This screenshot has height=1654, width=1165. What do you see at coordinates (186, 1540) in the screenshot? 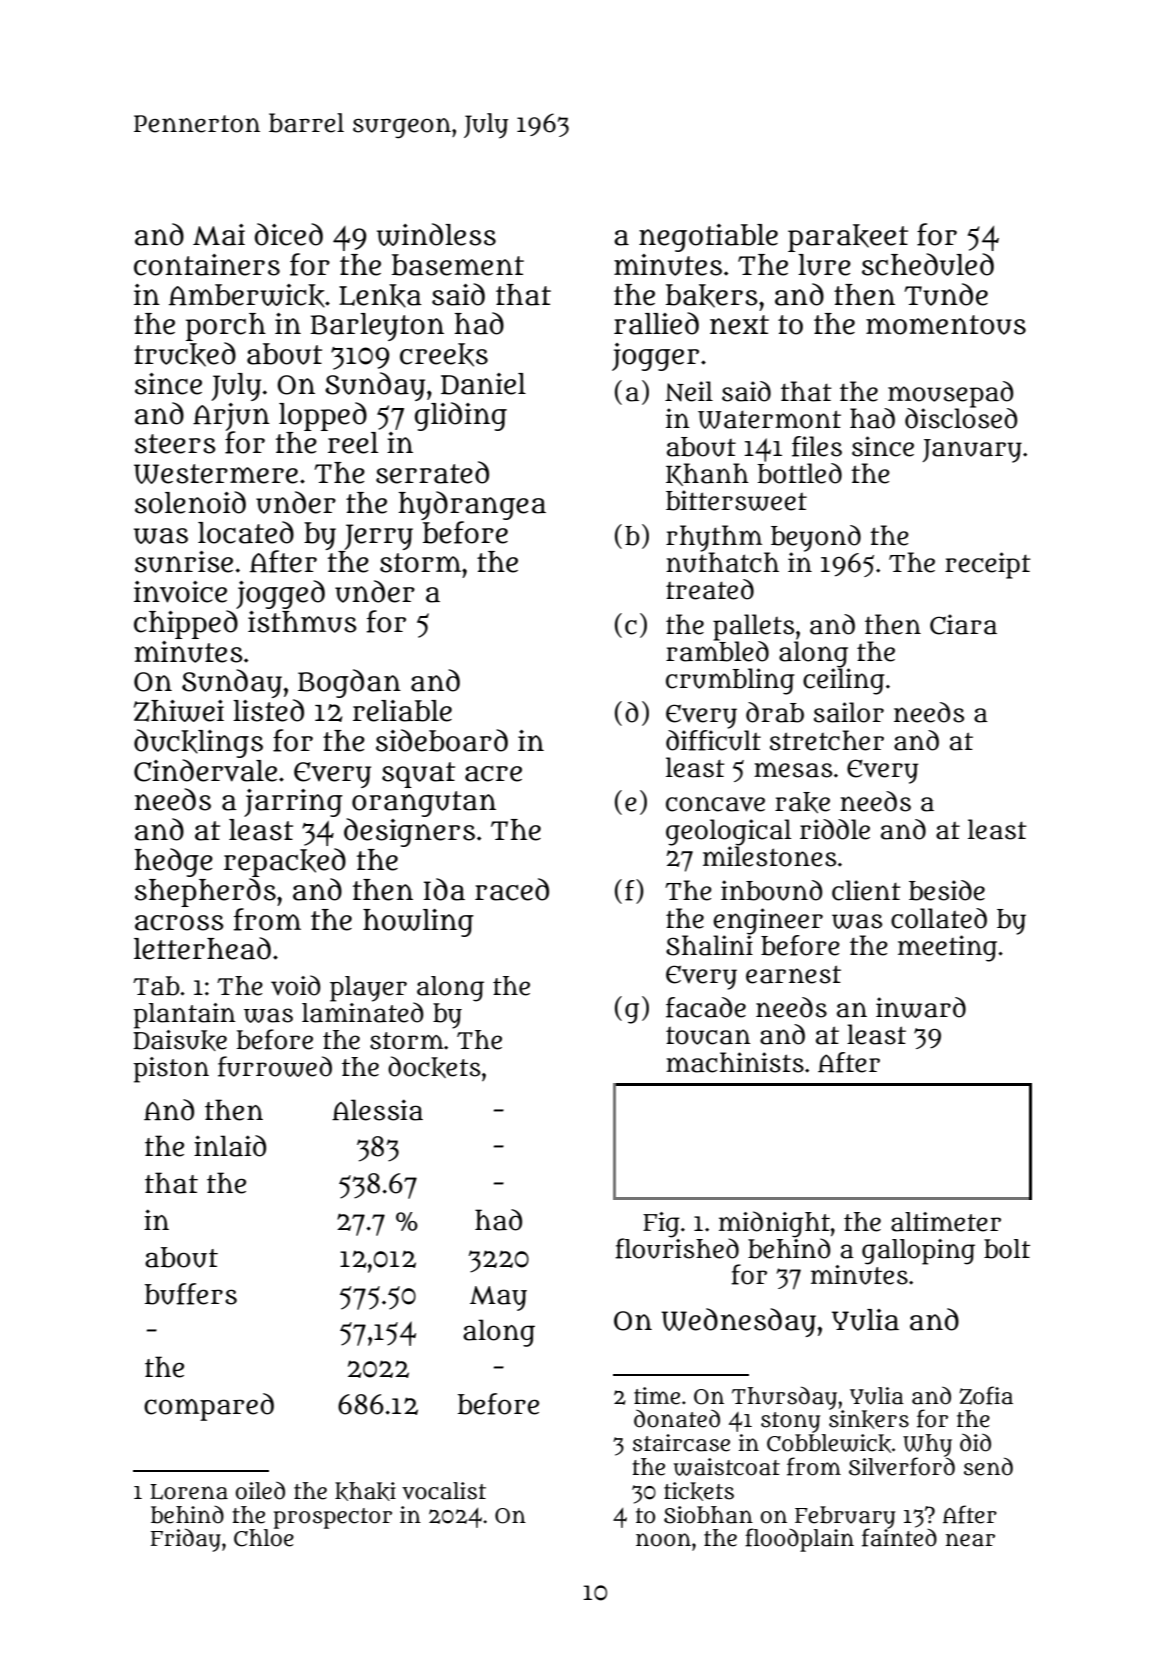
I see `Friday` at bounding box center [186, 1540].
